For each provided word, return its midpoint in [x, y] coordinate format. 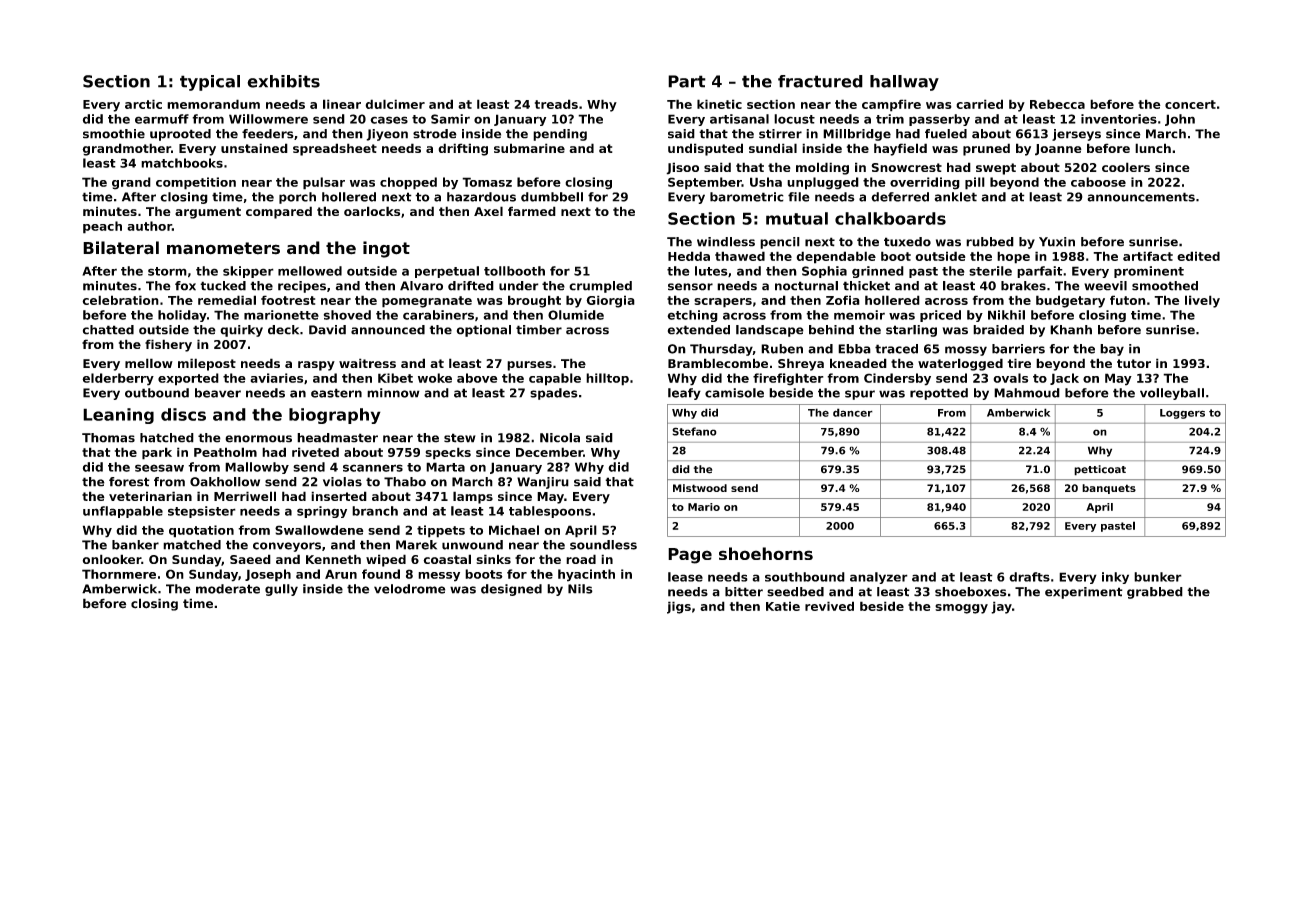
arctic [143, 104]
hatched [167, 438]
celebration [120, 300]
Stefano [694, 431]
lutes [711, 271]
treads [556, 104]
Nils [580, 589]
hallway [904, 83]
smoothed [1165, 286]
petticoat [1100, 470]
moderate [228, 589]
